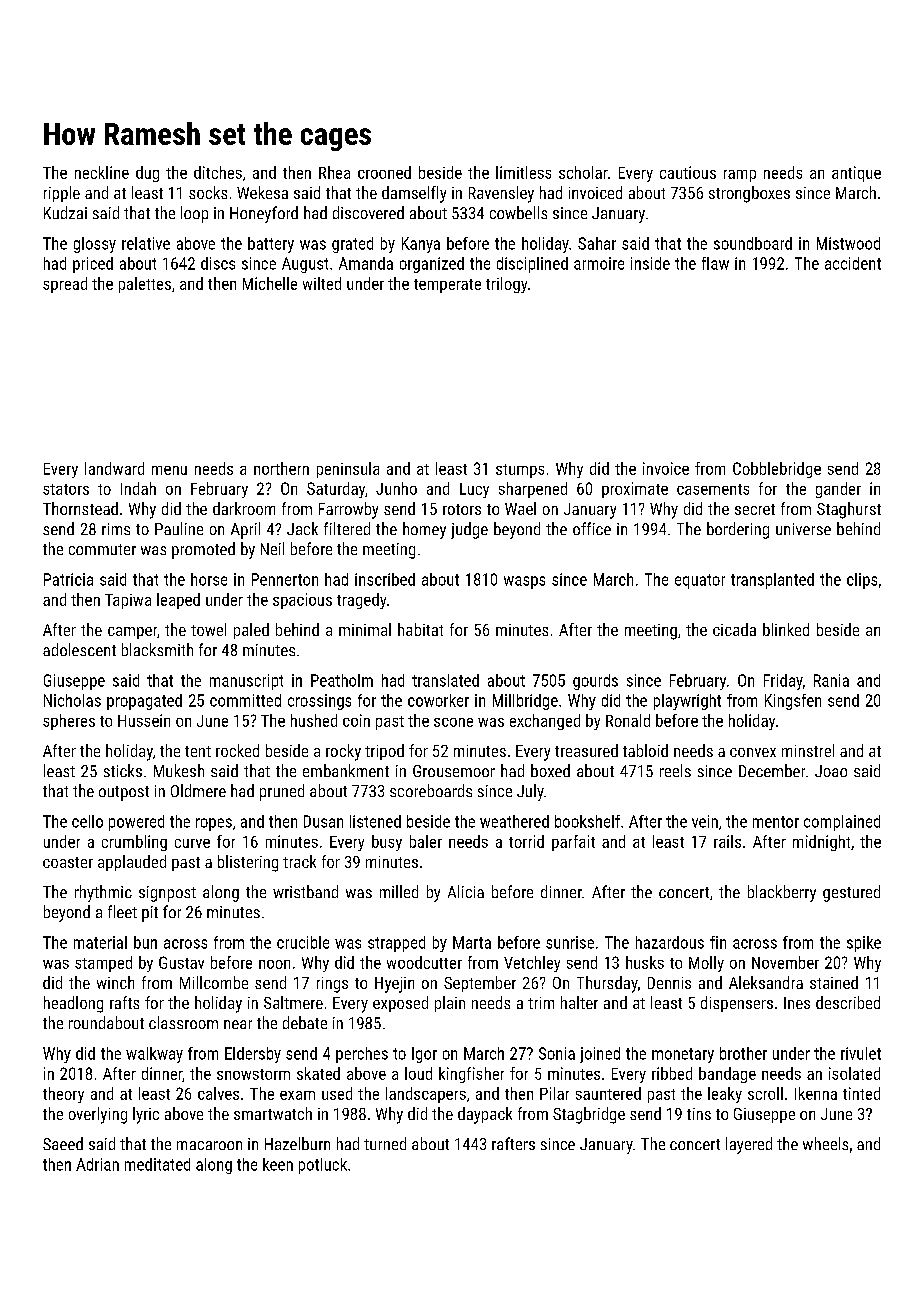 Image resolution: width=924 pixels, height=1308 pixels. What do you see at coordinates (777, 470) in the document?
I see `Cobblebridge` at bounding box center [777, 470].
